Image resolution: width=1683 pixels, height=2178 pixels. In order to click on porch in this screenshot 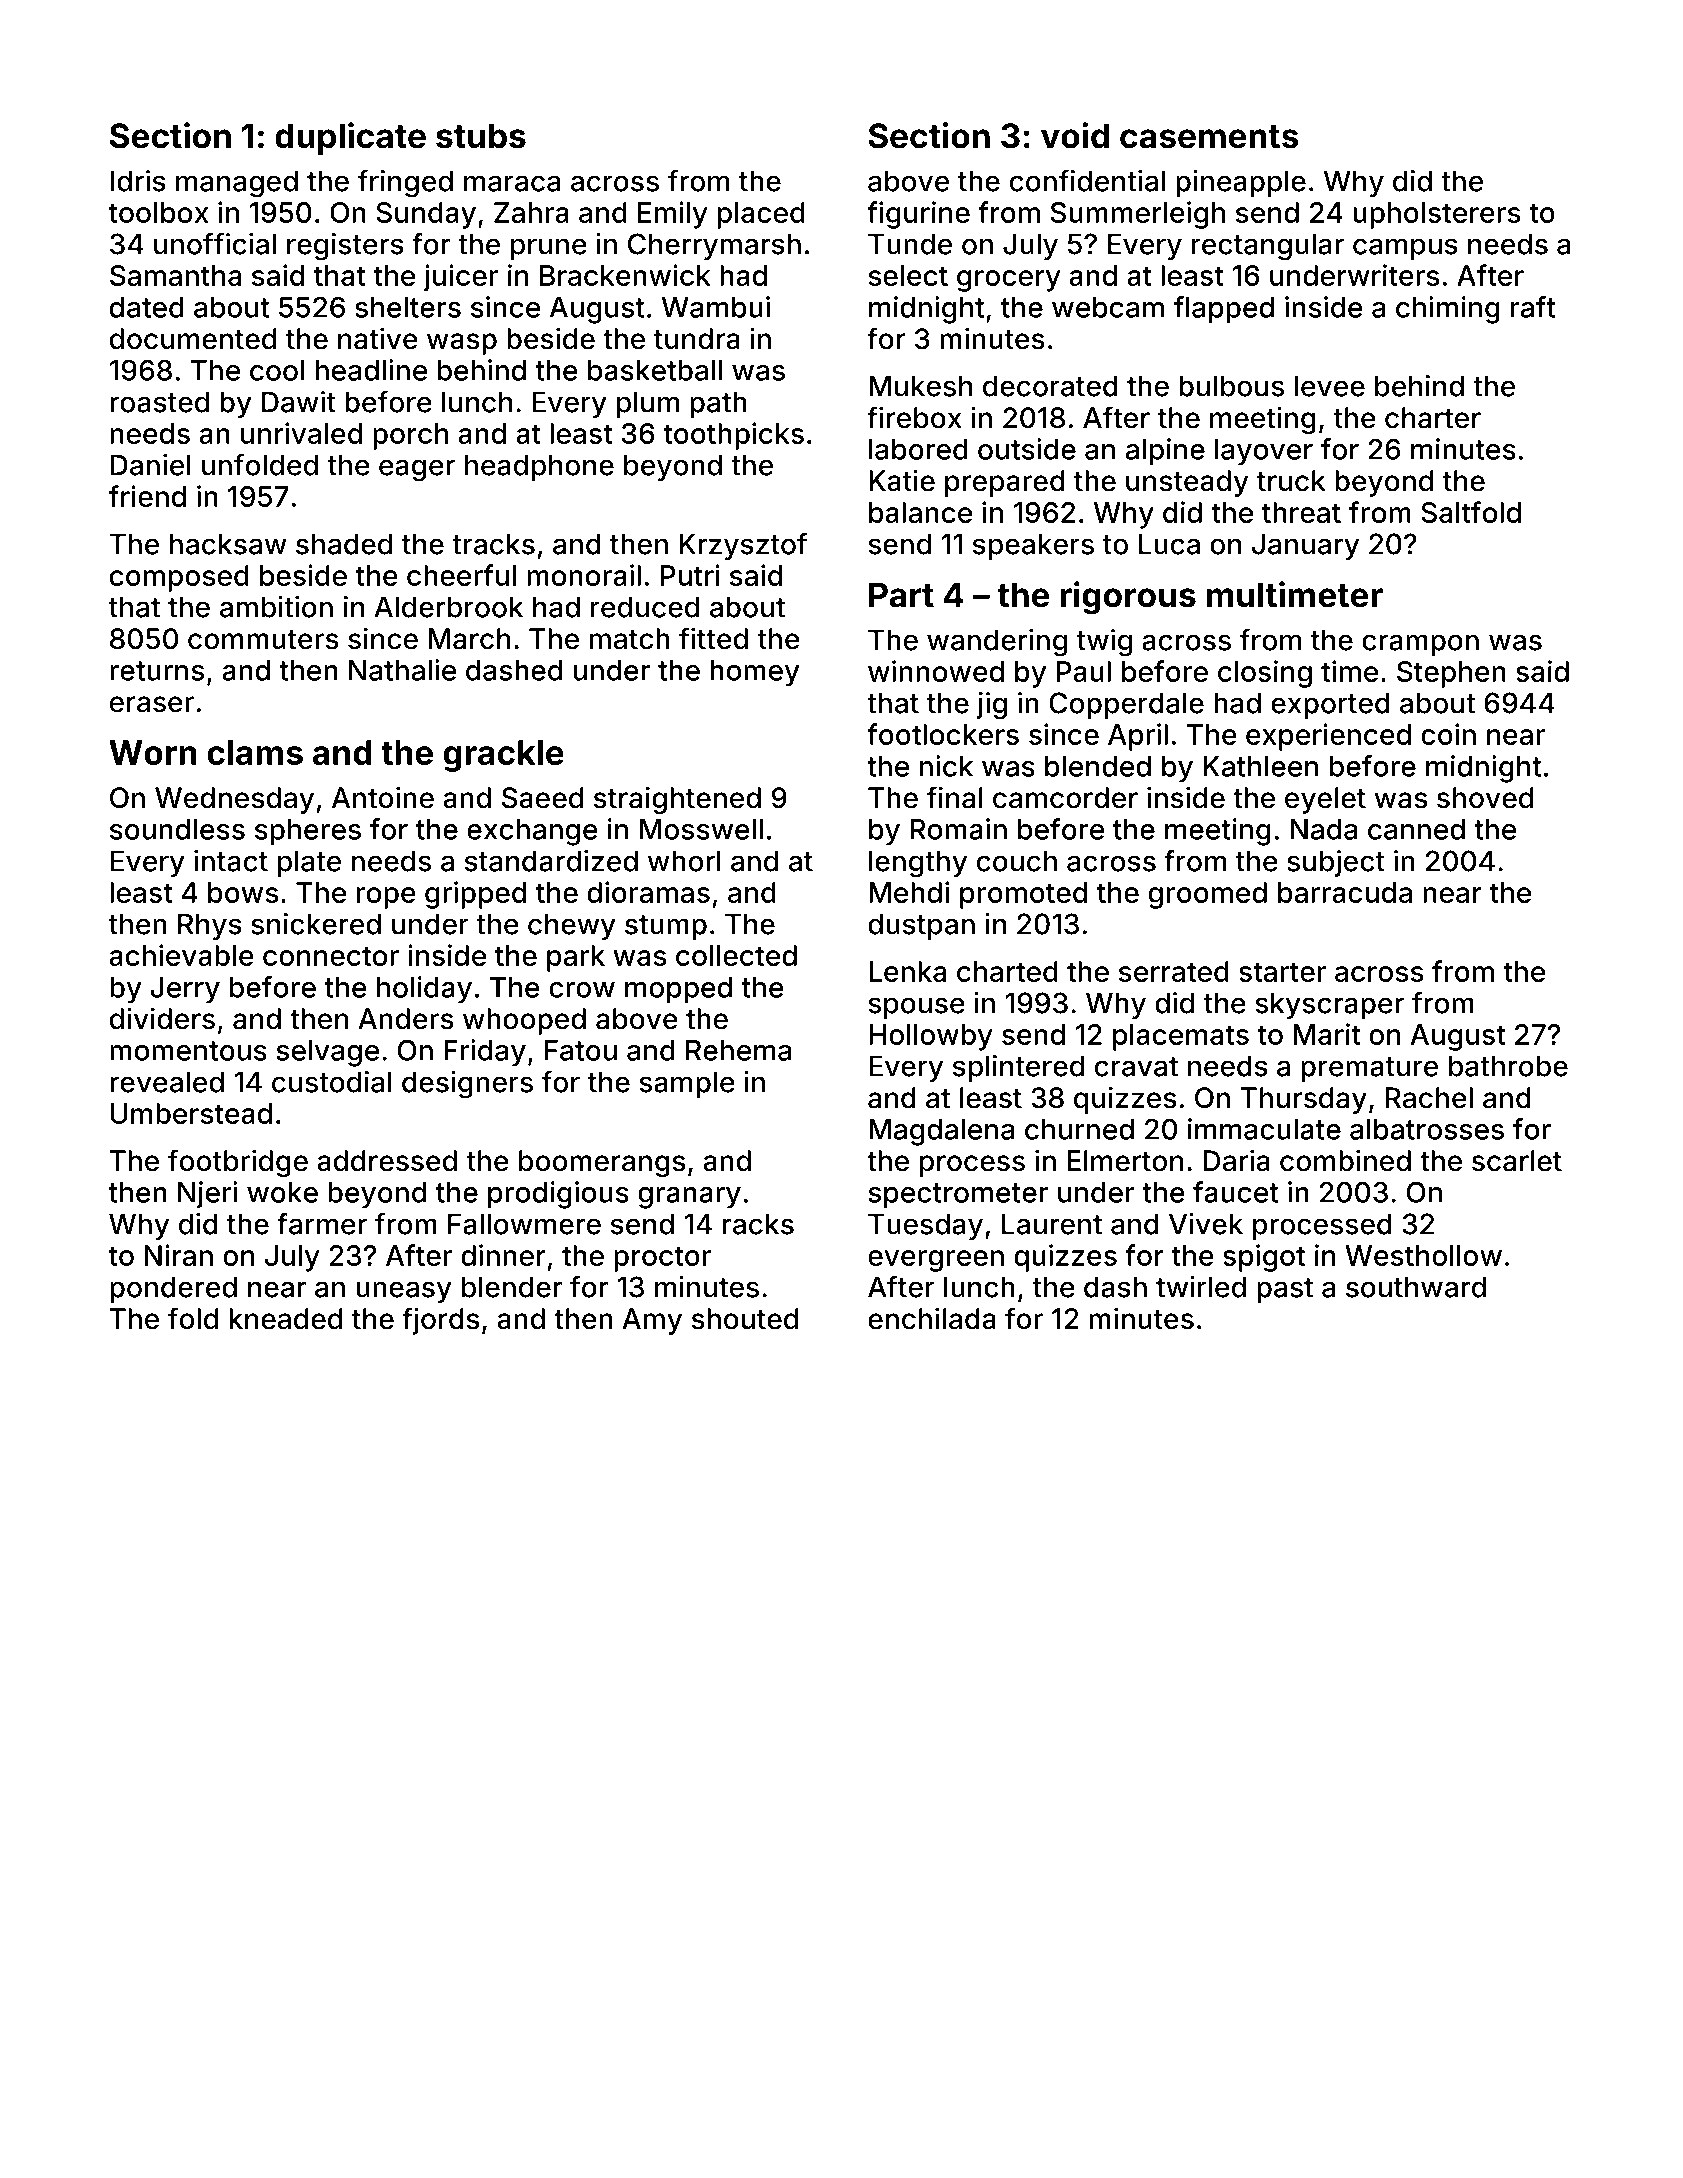, I will do `click(410, 436)`.
